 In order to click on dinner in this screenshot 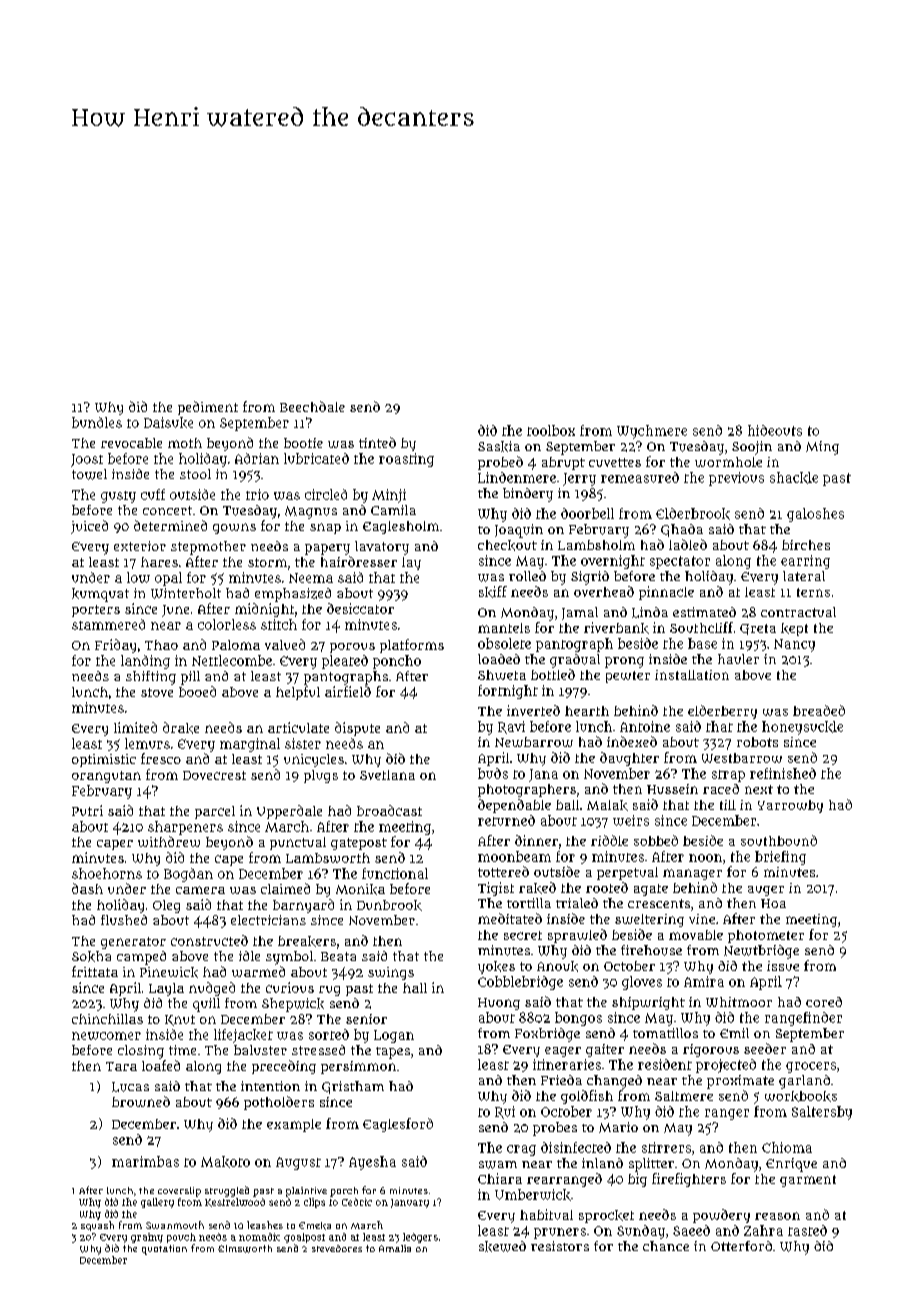, I will do `click(536, 840)`.
